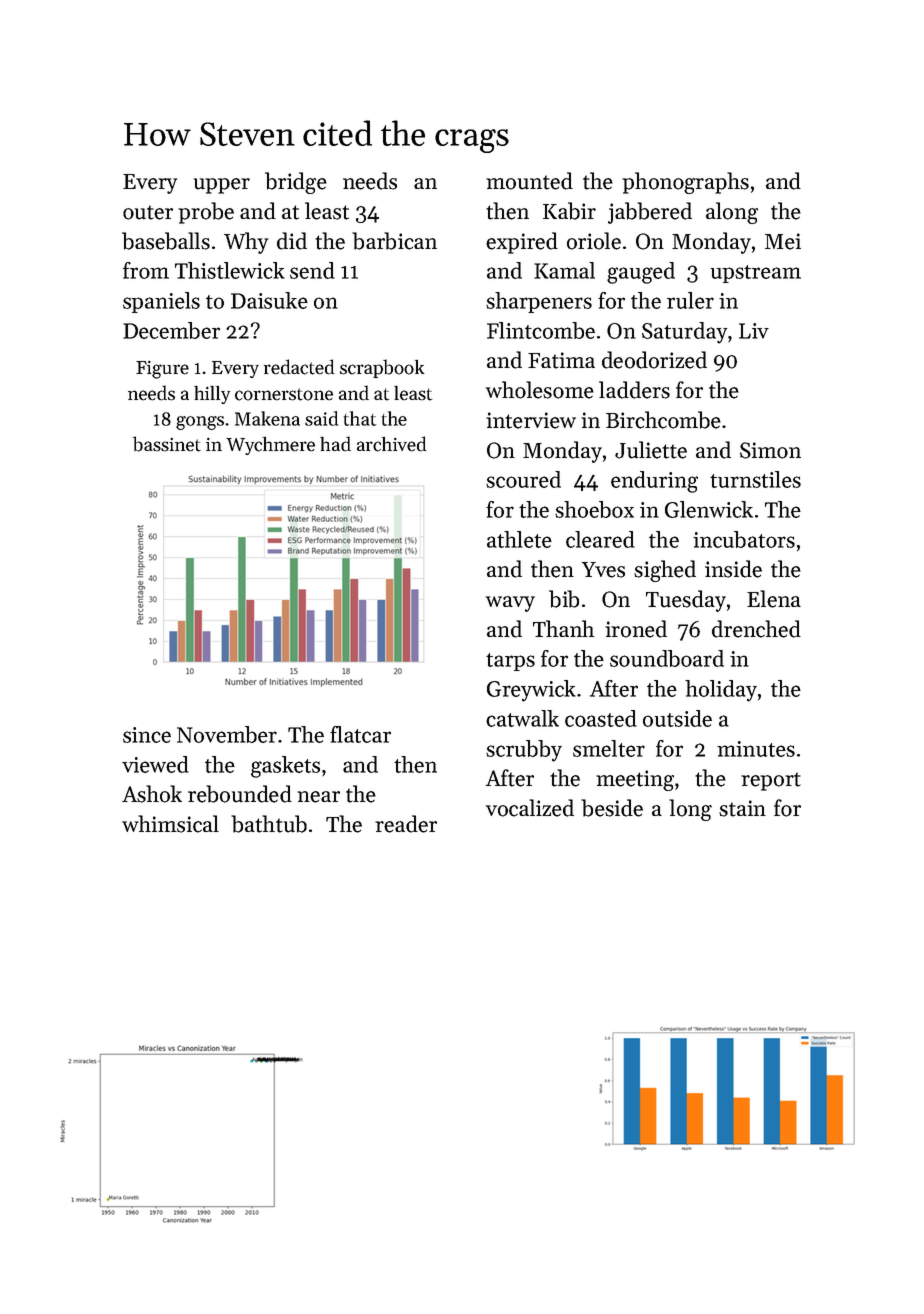 The image size is (924, 1314). What do you see at coordinates (360, 734) in the screenshot?
I see `flatcar` at bounding box center [360, 734].
